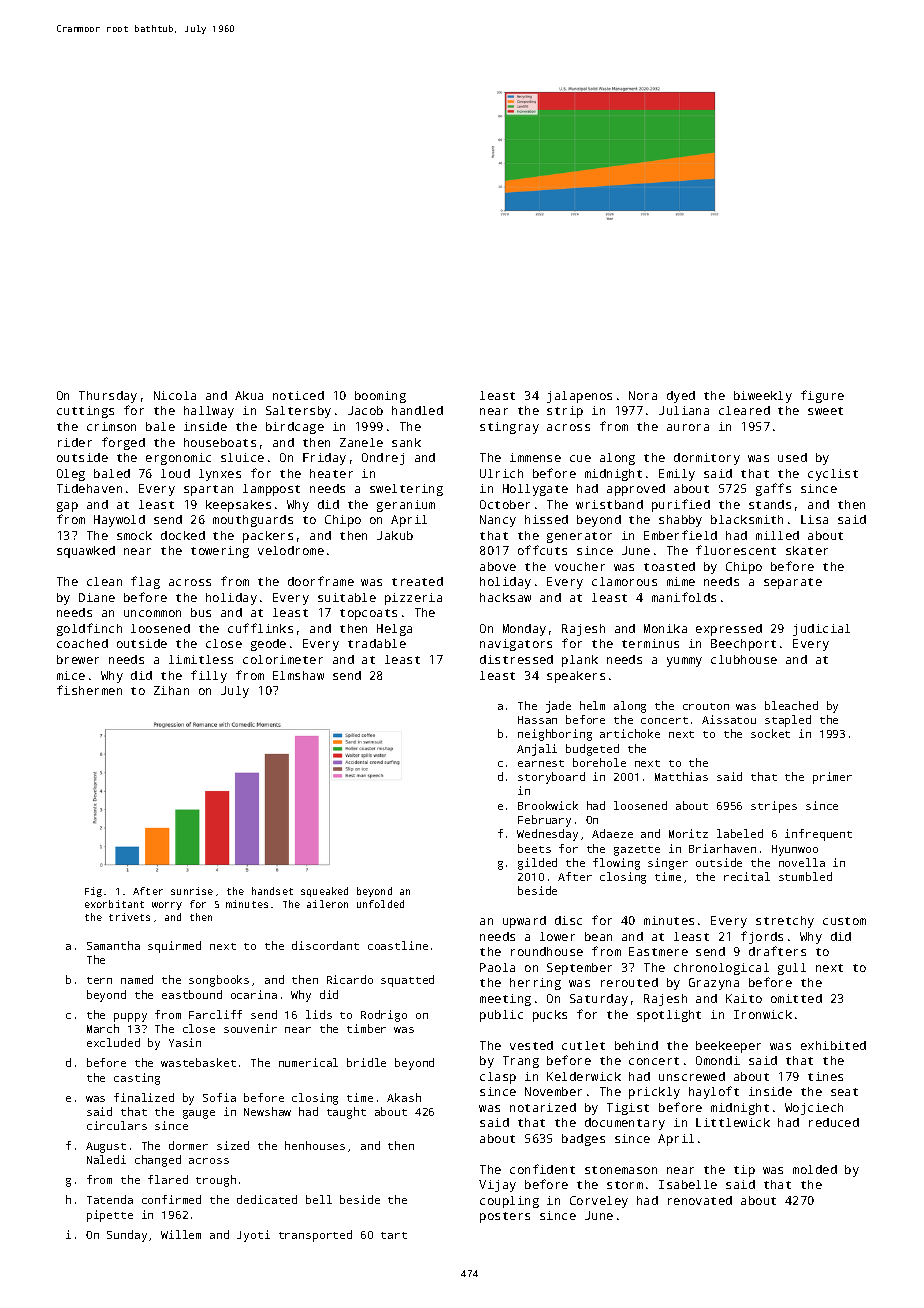 The image size is (924, 1308). What do you see at coordinates (175, 395) in the image?
I see `Nicola` at bounding box center [175, 395].
